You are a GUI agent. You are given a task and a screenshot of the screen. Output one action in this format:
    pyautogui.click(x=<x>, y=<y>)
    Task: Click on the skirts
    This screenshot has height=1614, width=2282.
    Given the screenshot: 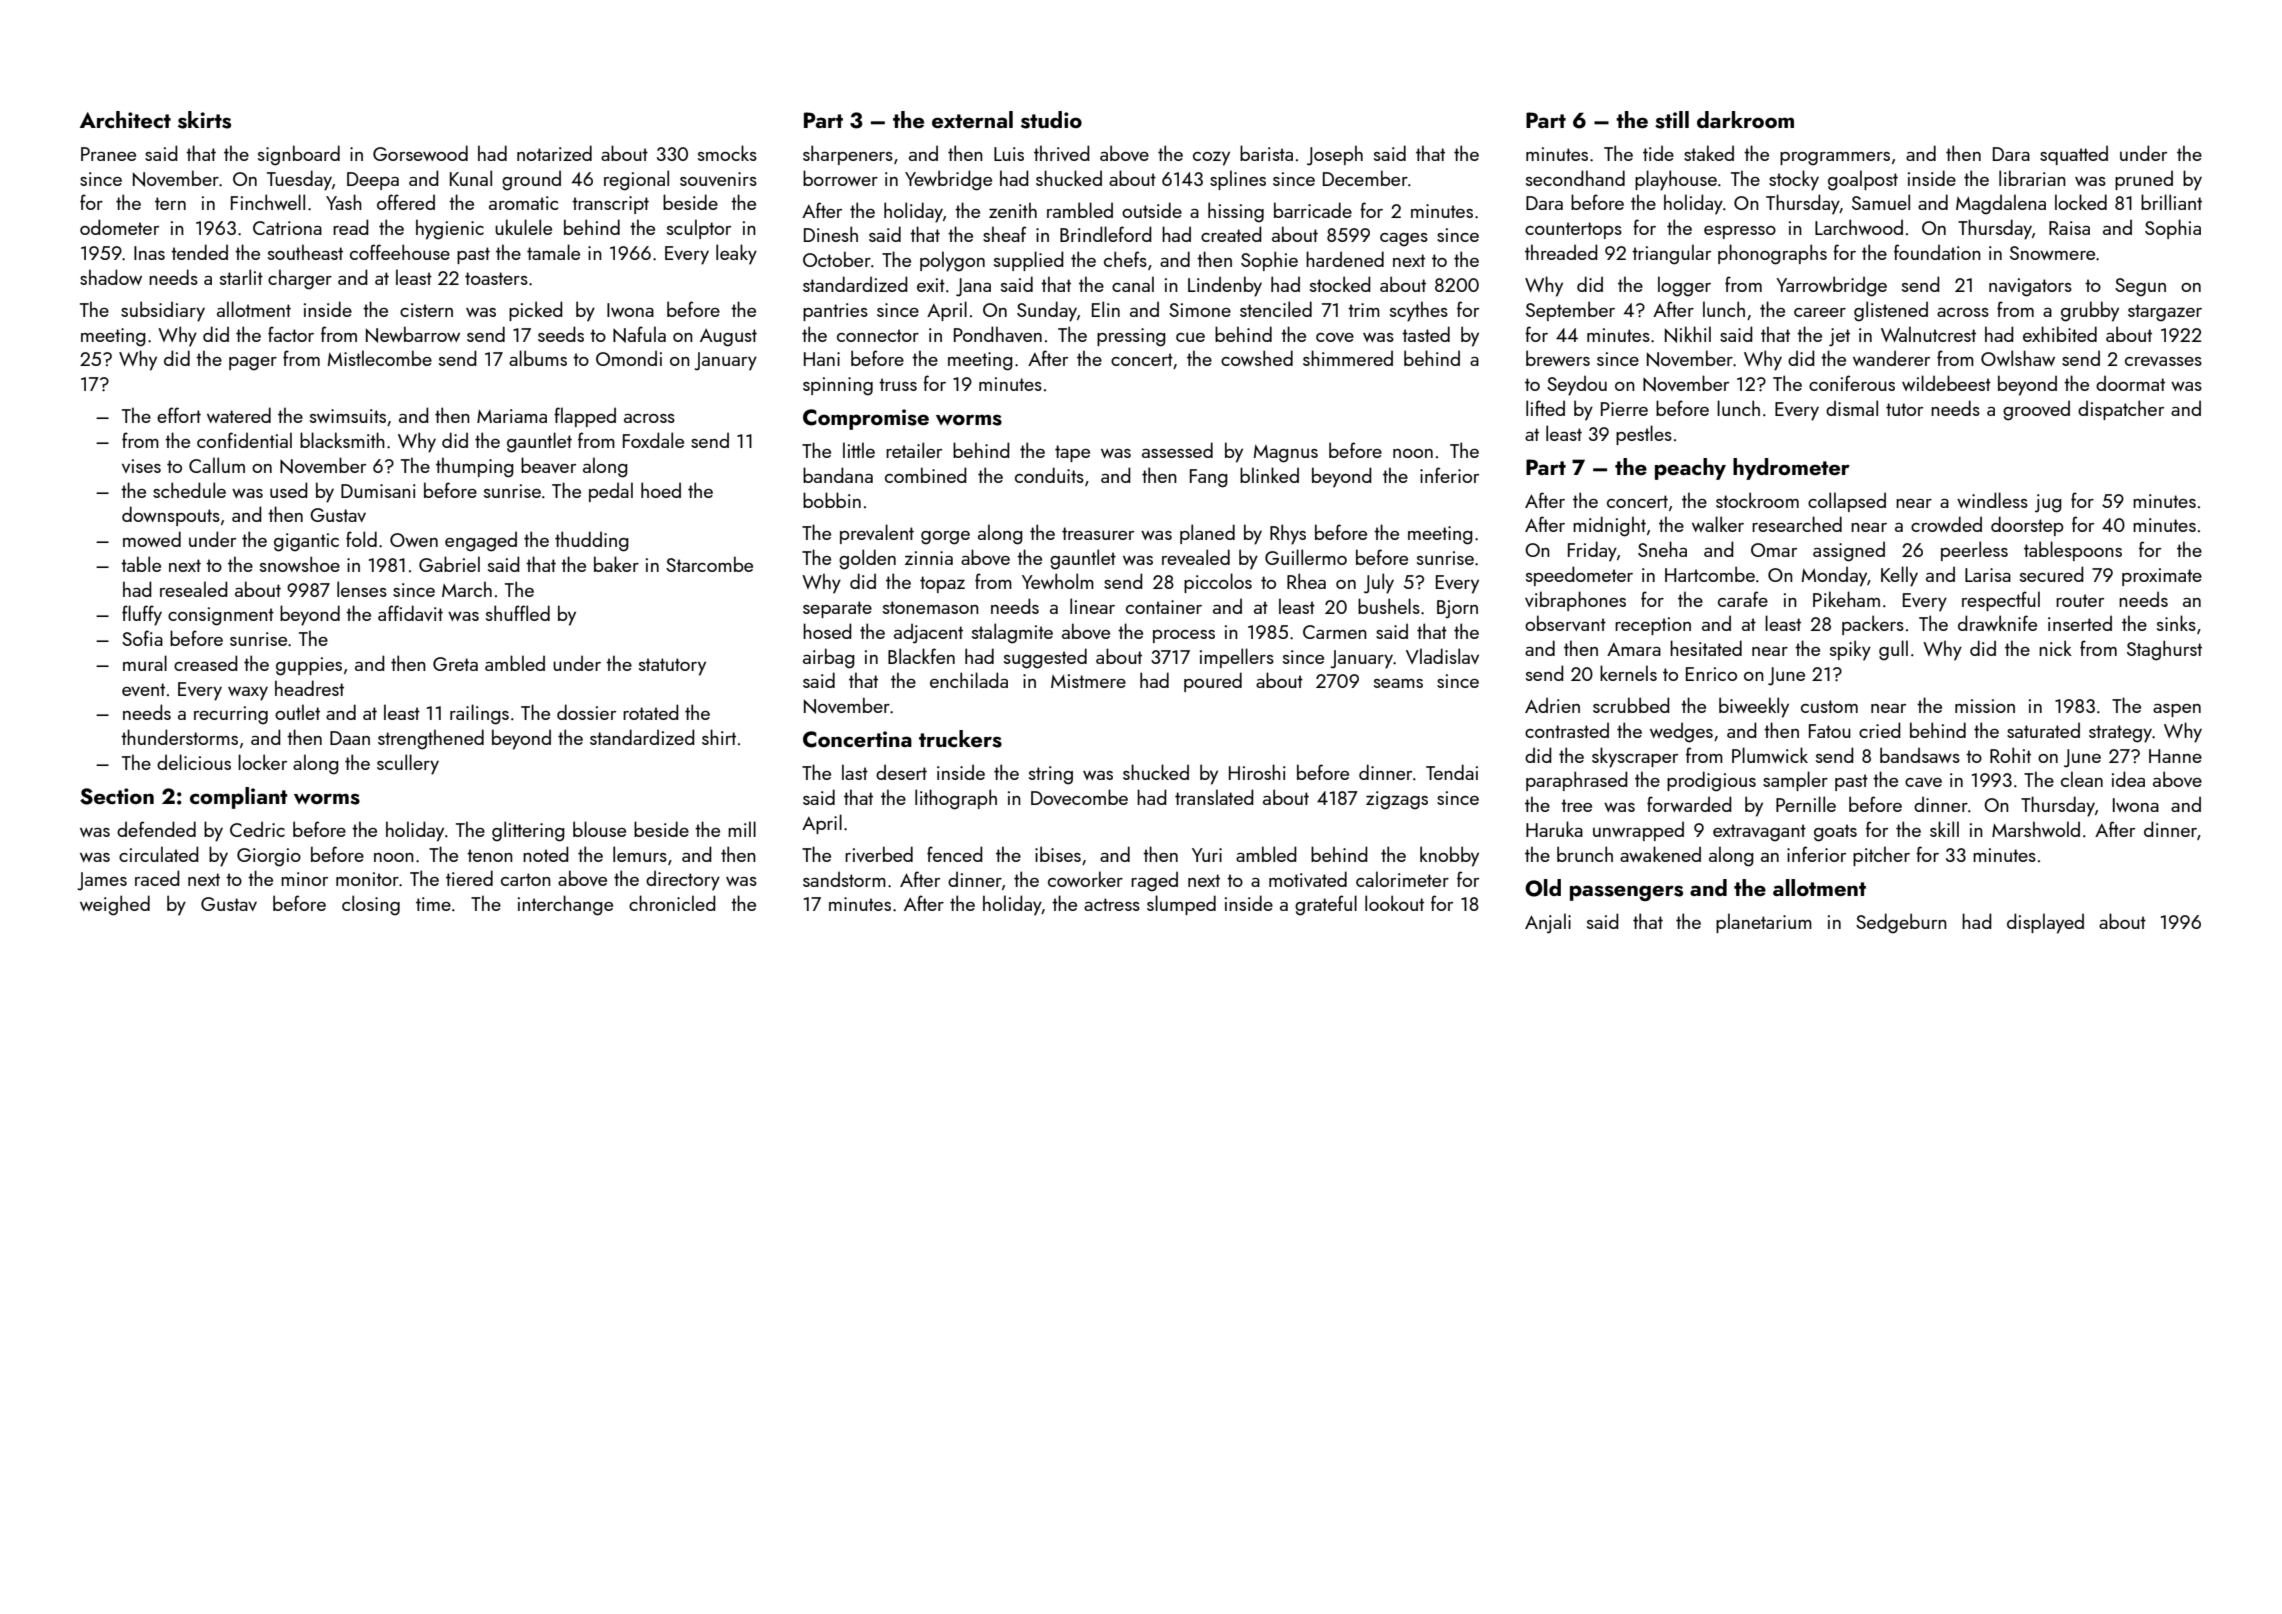 What is the action you would take?
    pyautogui.click(x=204, y=120)
